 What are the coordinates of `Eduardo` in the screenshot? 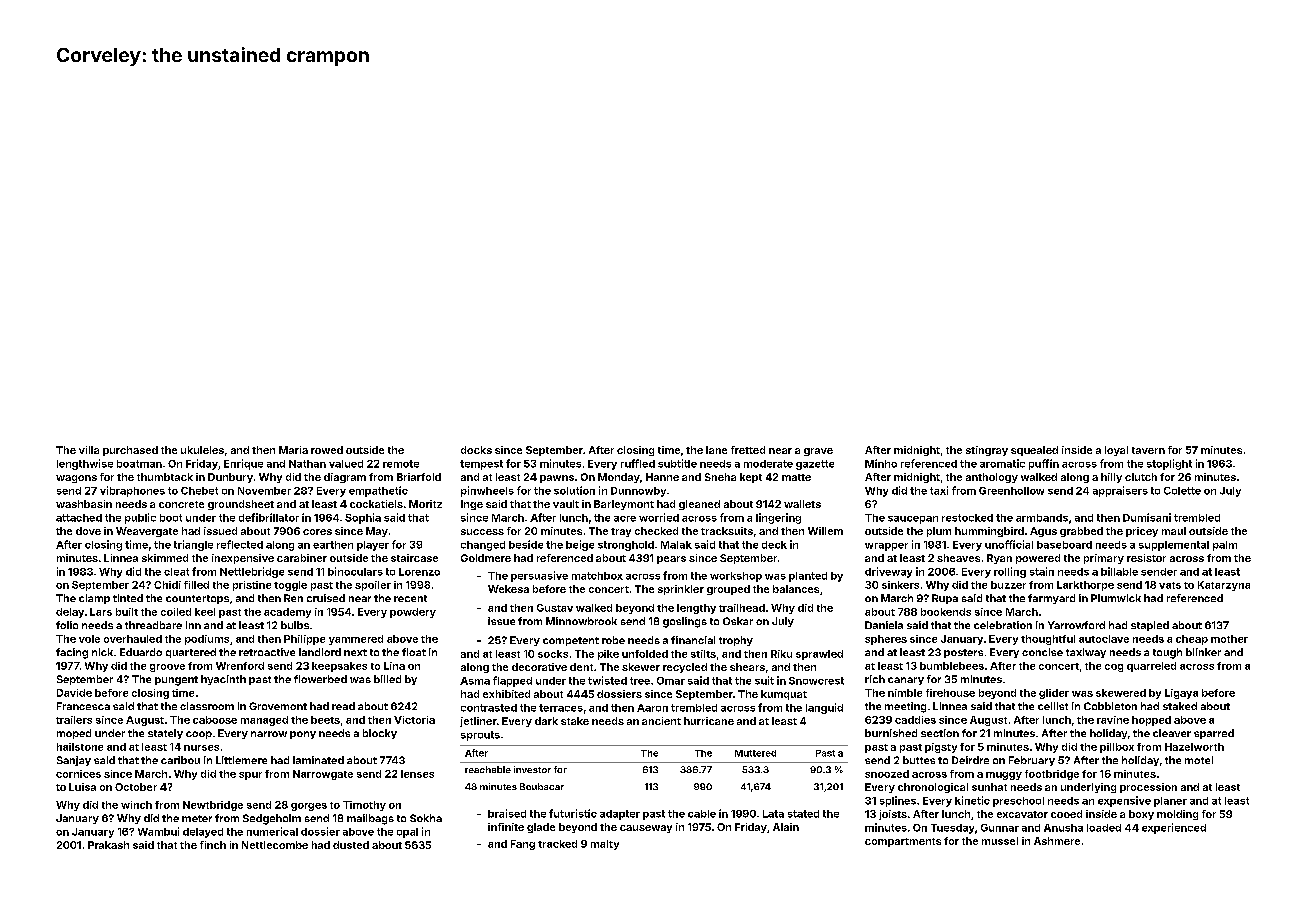 It's located at (141, 652).
